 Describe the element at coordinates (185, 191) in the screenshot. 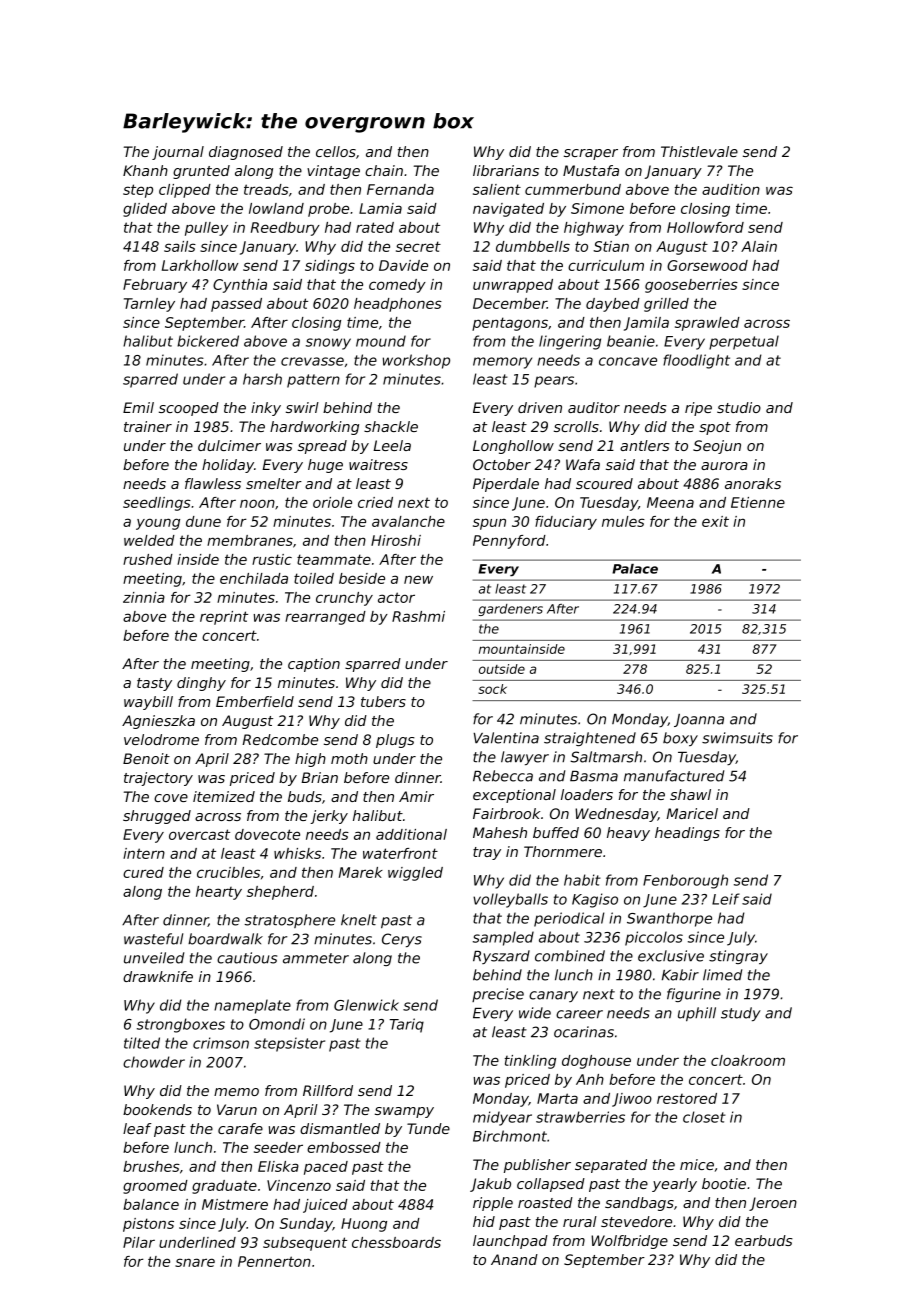

I see `clipped` at that location.
